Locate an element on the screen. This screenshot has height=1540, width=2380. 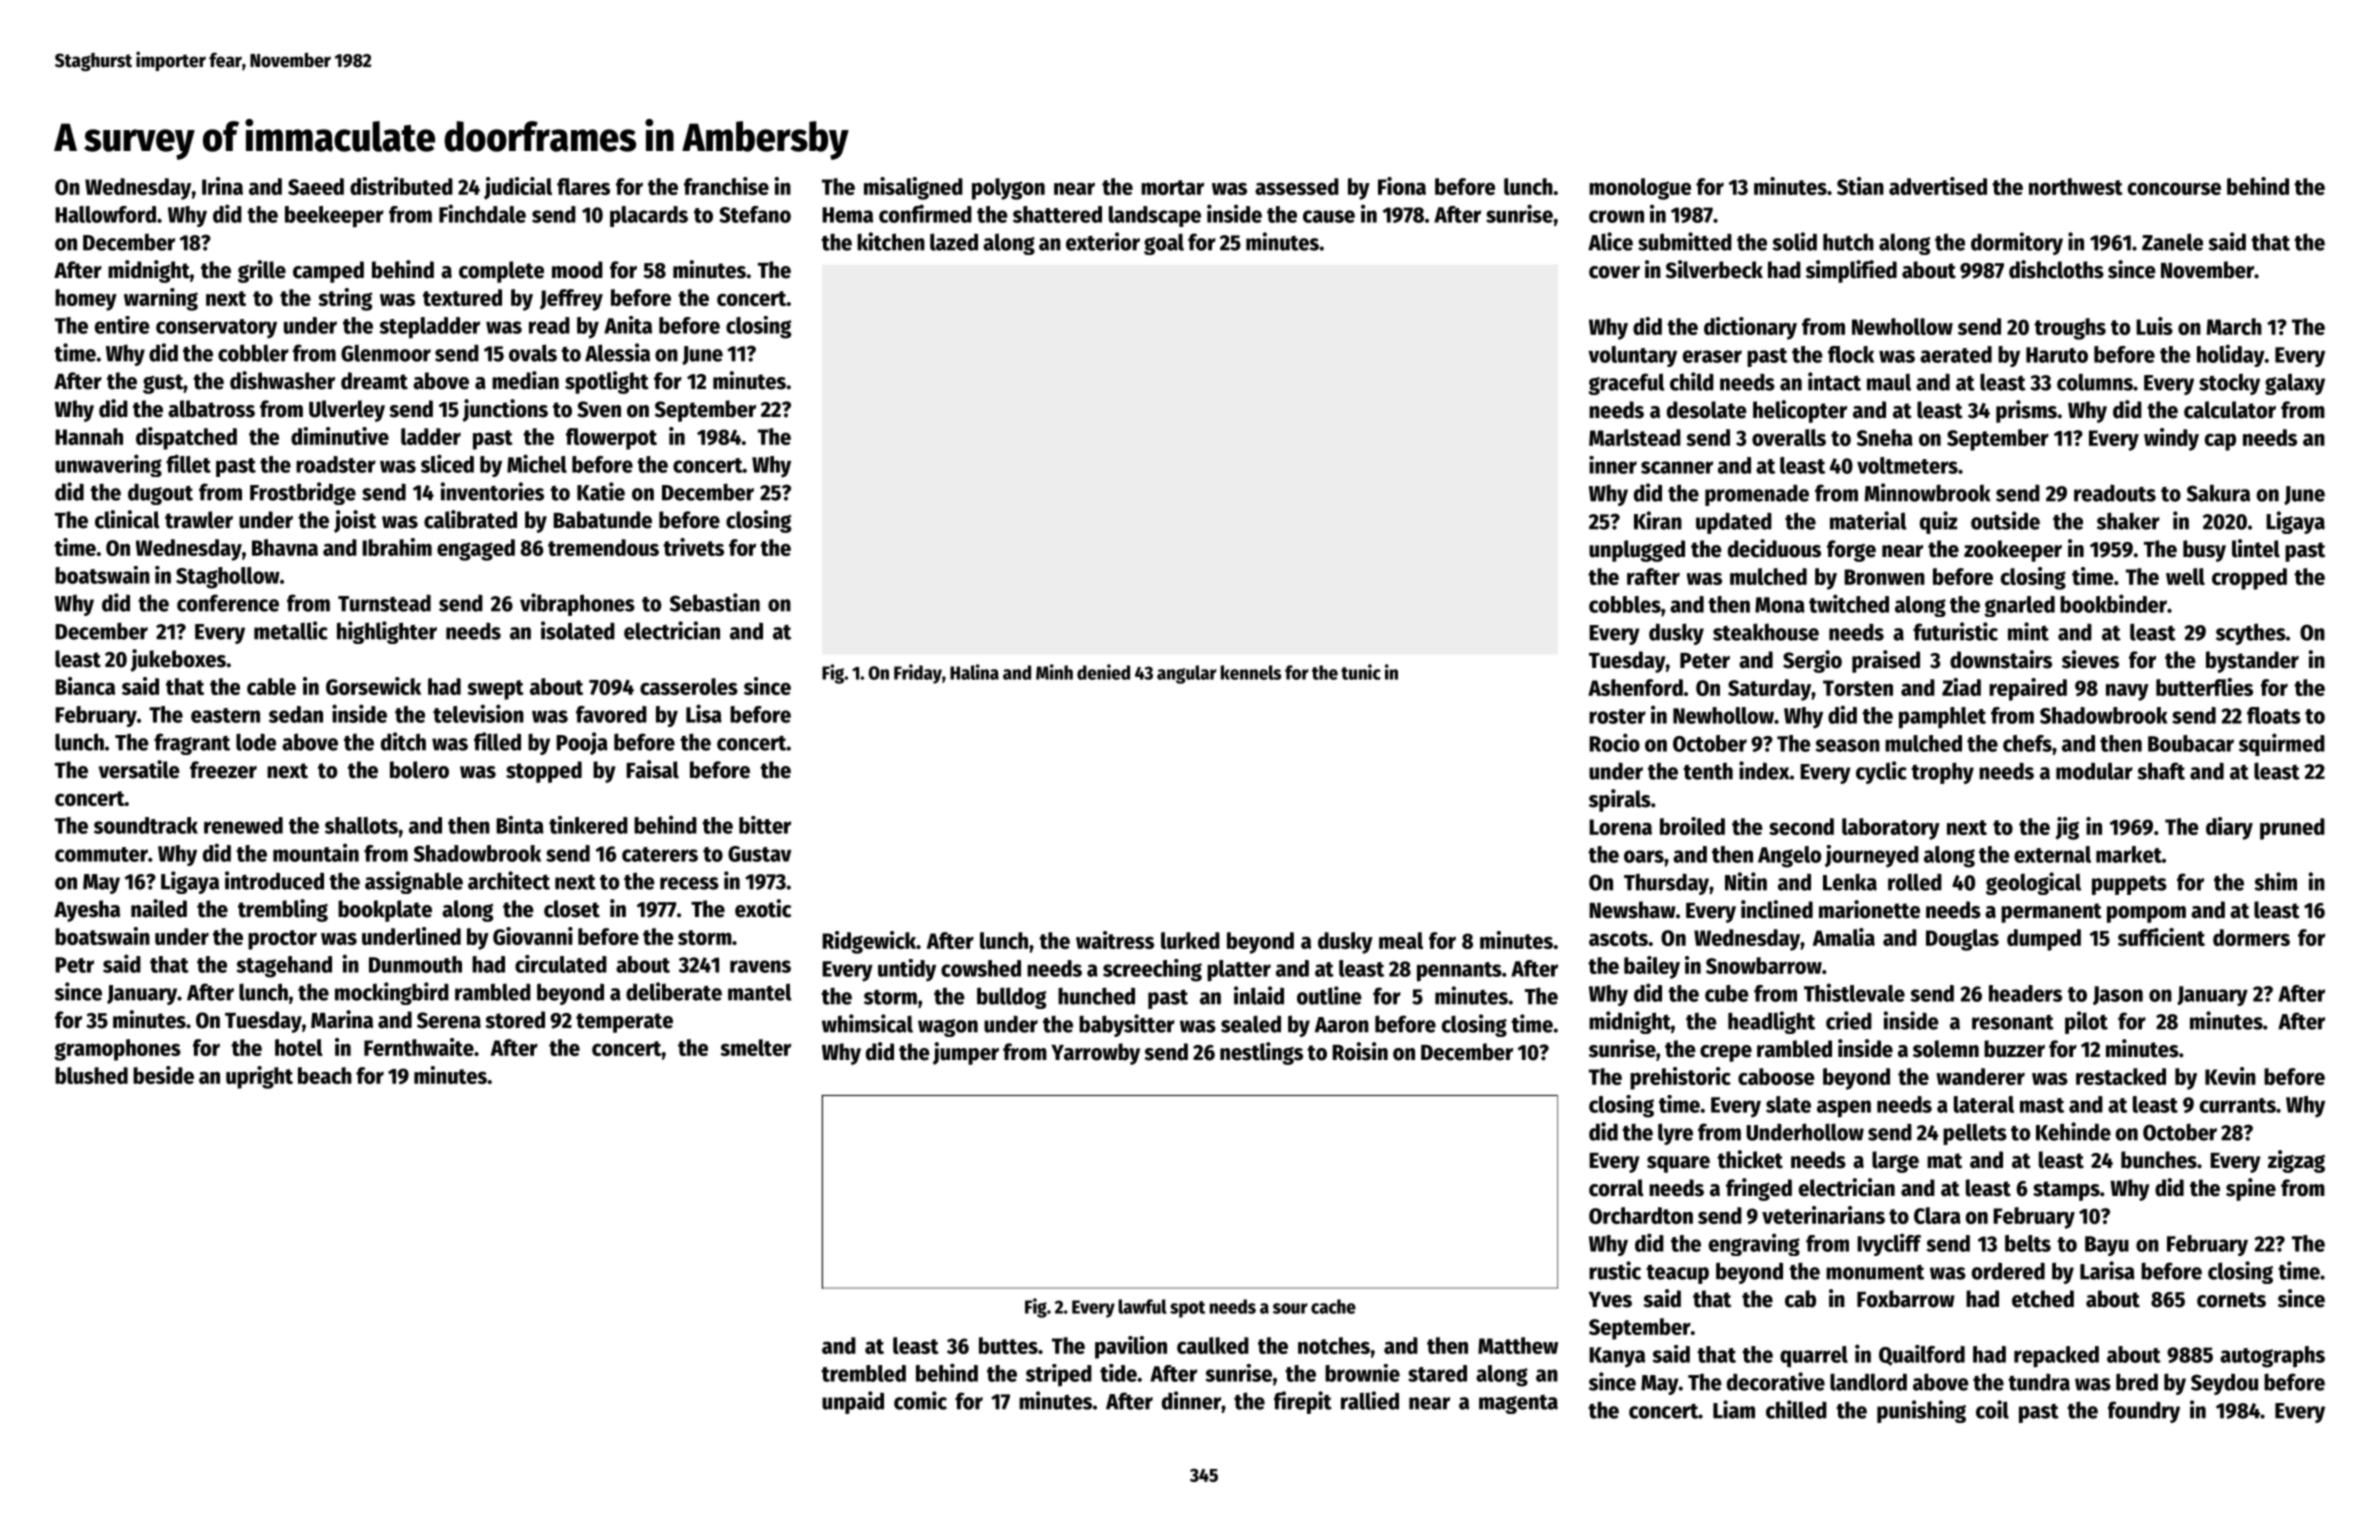
franchise is located at coordinates (726, 186).
